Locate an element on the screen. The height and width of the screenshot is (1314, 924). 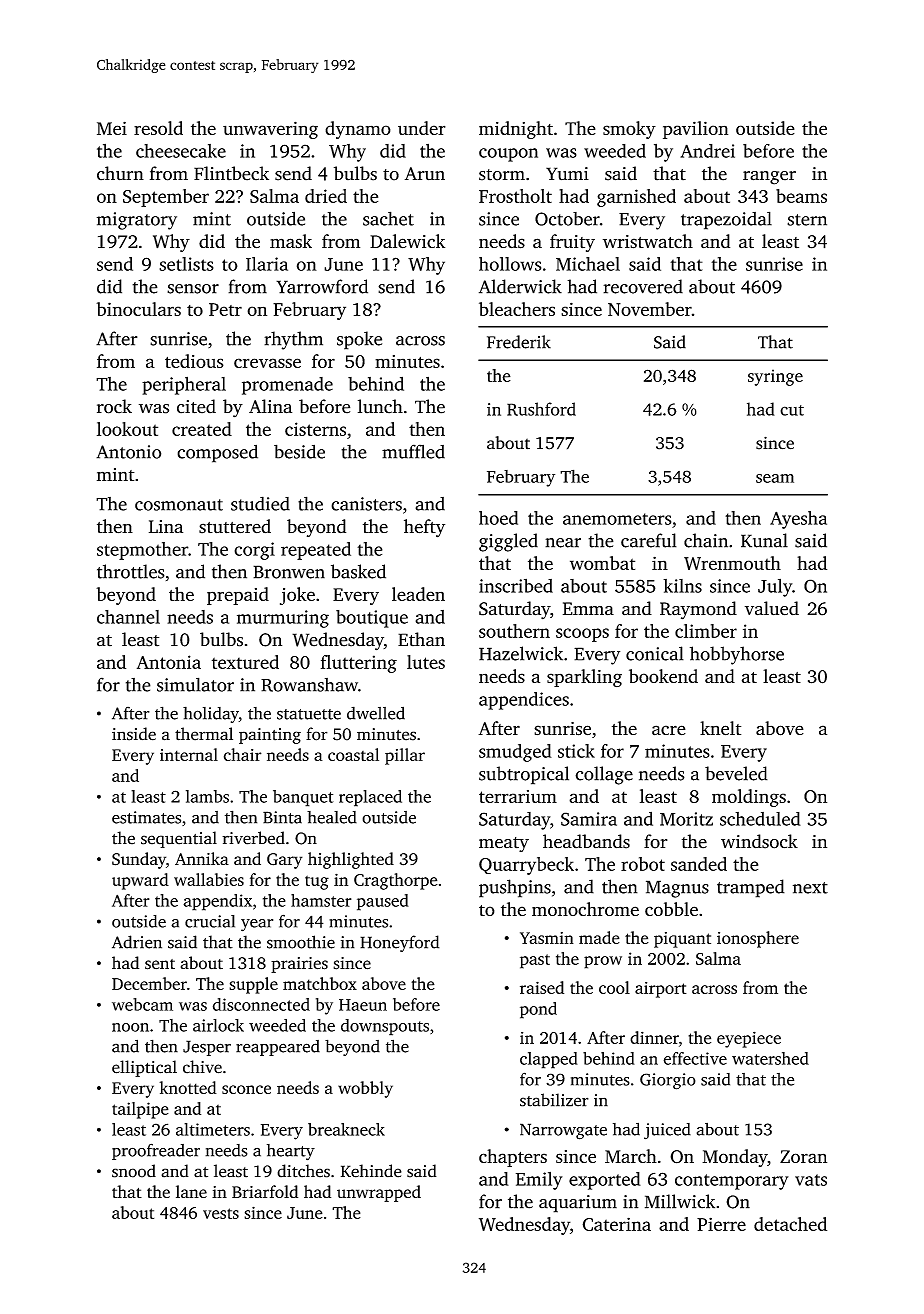
boutique is located at coordinates (372, 619).
